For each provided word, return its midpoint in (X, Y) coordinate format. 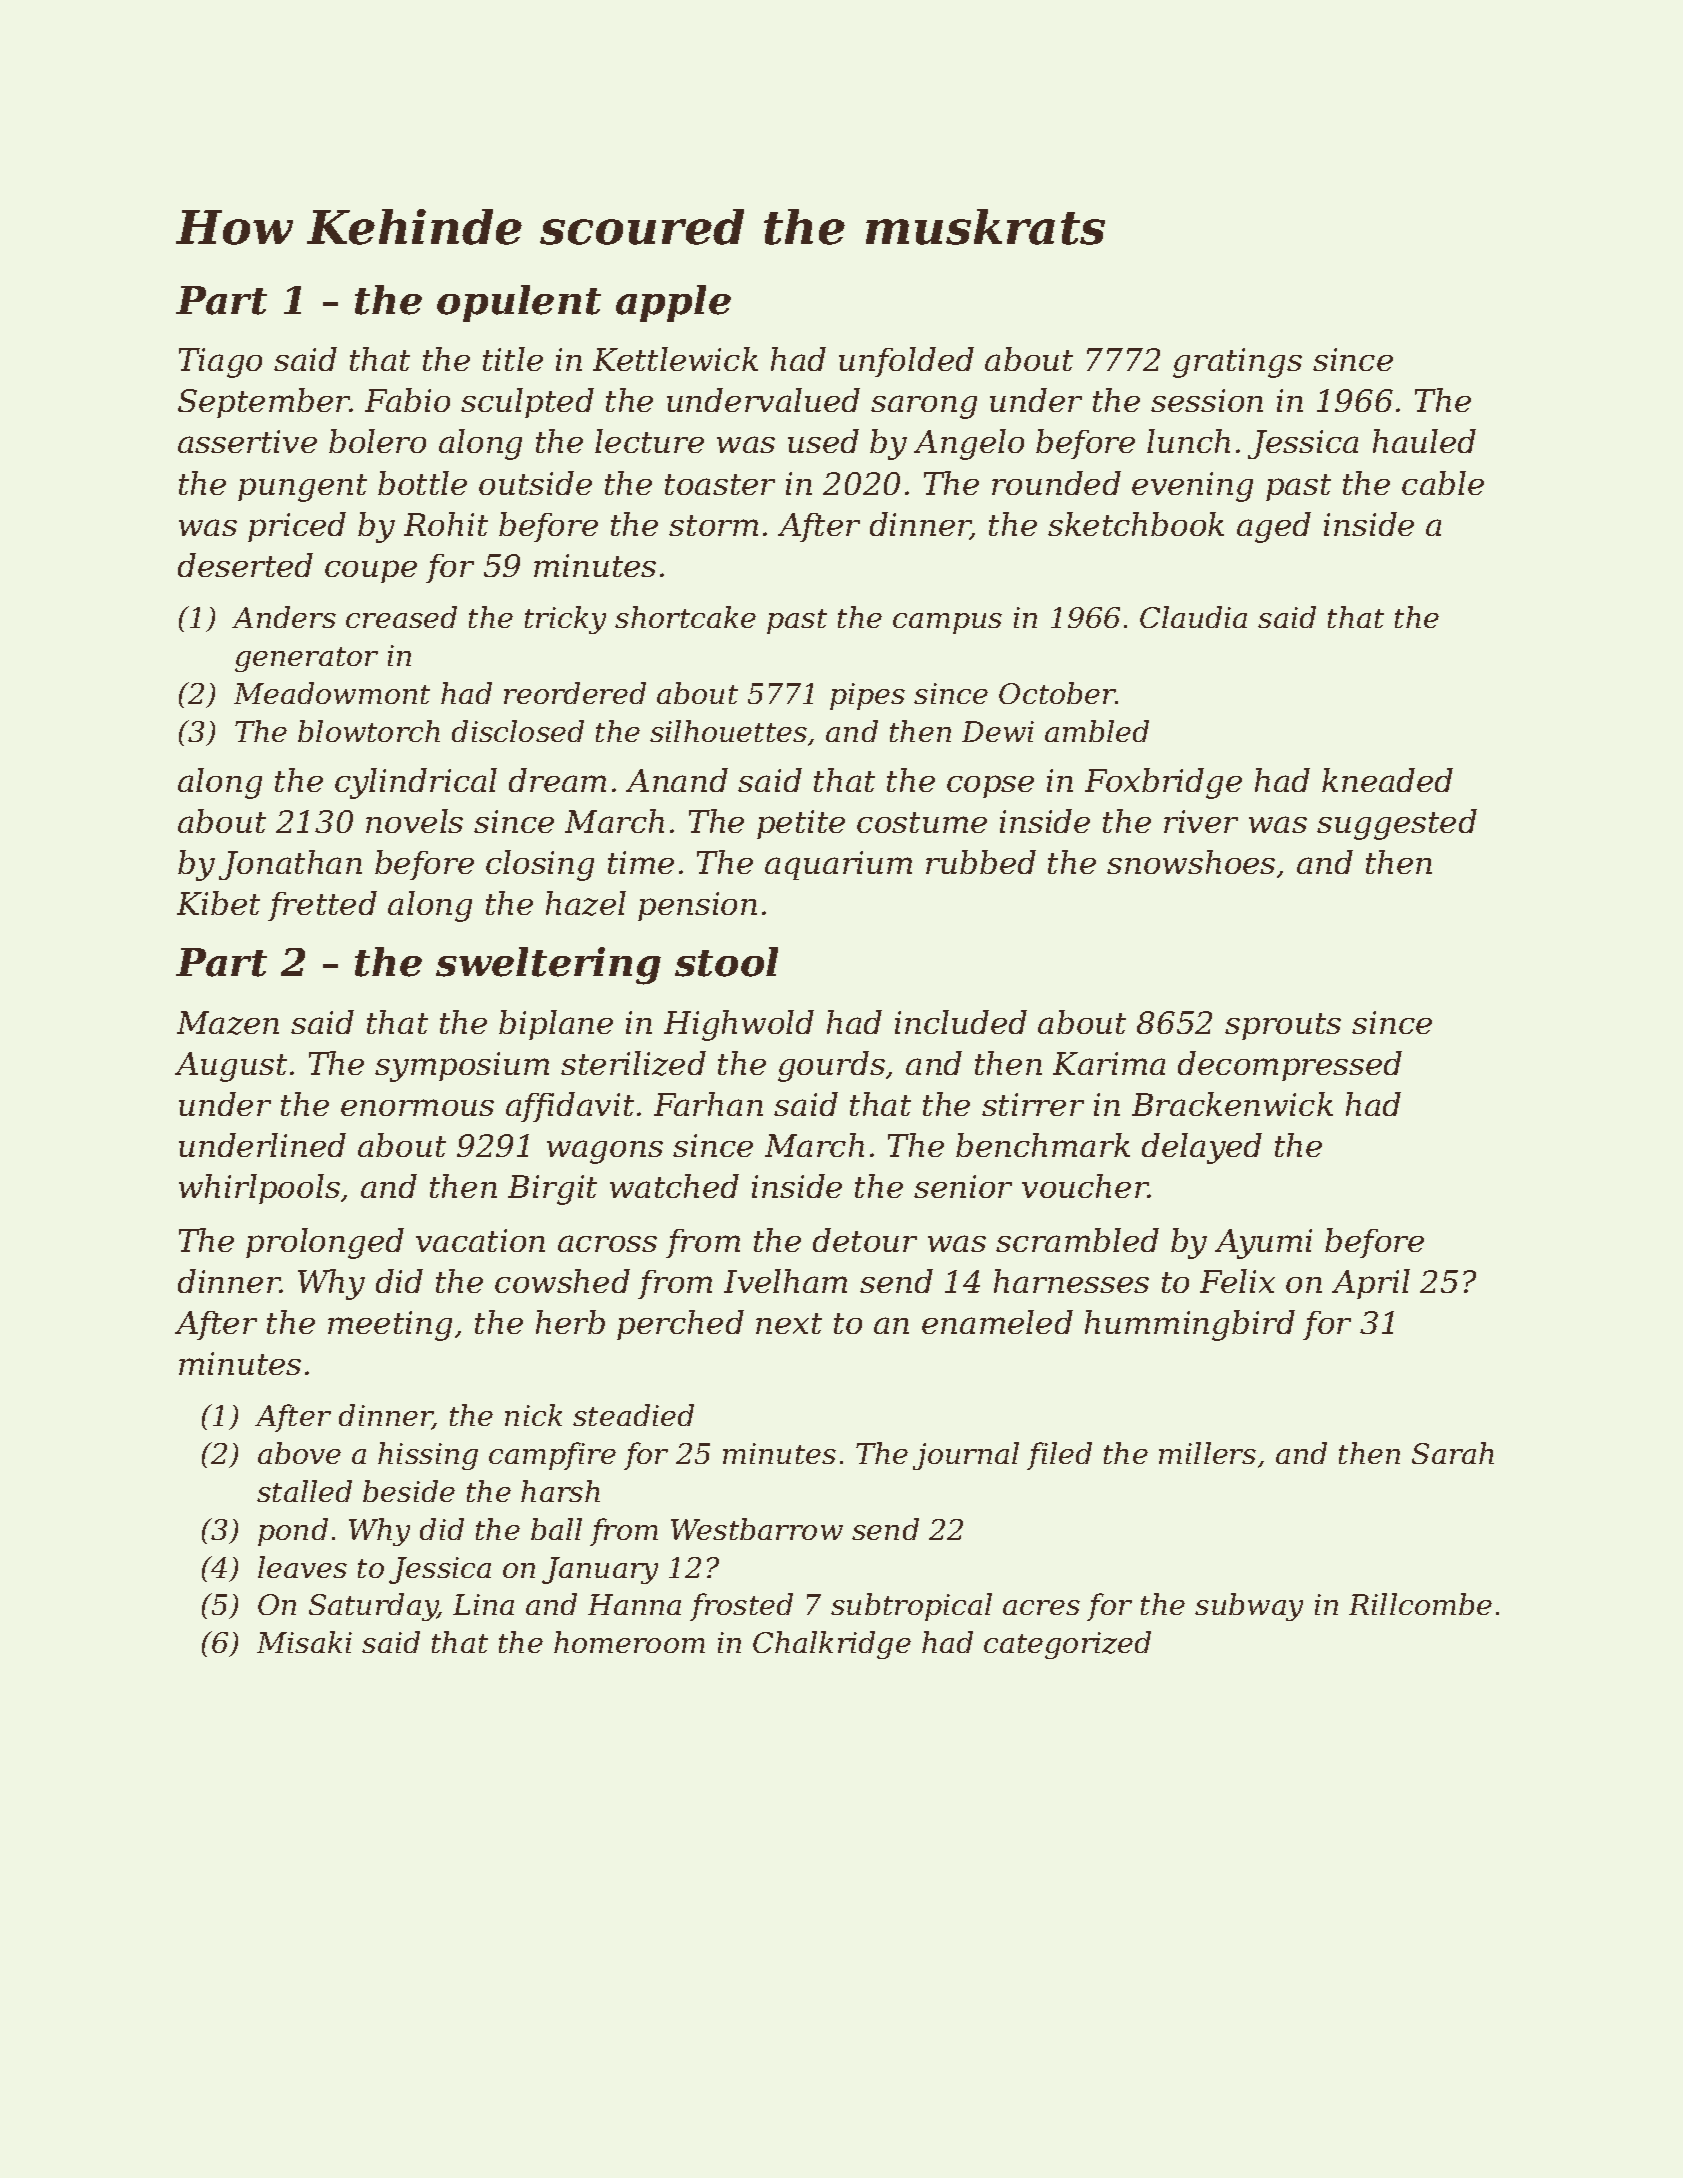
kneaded (1387, 780)
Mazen (228, 1023)
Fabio (407, 400)
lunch (1188, 441)
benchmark (1043, 1145)
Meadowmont (332, 693)
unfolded (906, 362)
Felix (1237, 1281)
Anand (677, 780)
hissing (428, 1456)
